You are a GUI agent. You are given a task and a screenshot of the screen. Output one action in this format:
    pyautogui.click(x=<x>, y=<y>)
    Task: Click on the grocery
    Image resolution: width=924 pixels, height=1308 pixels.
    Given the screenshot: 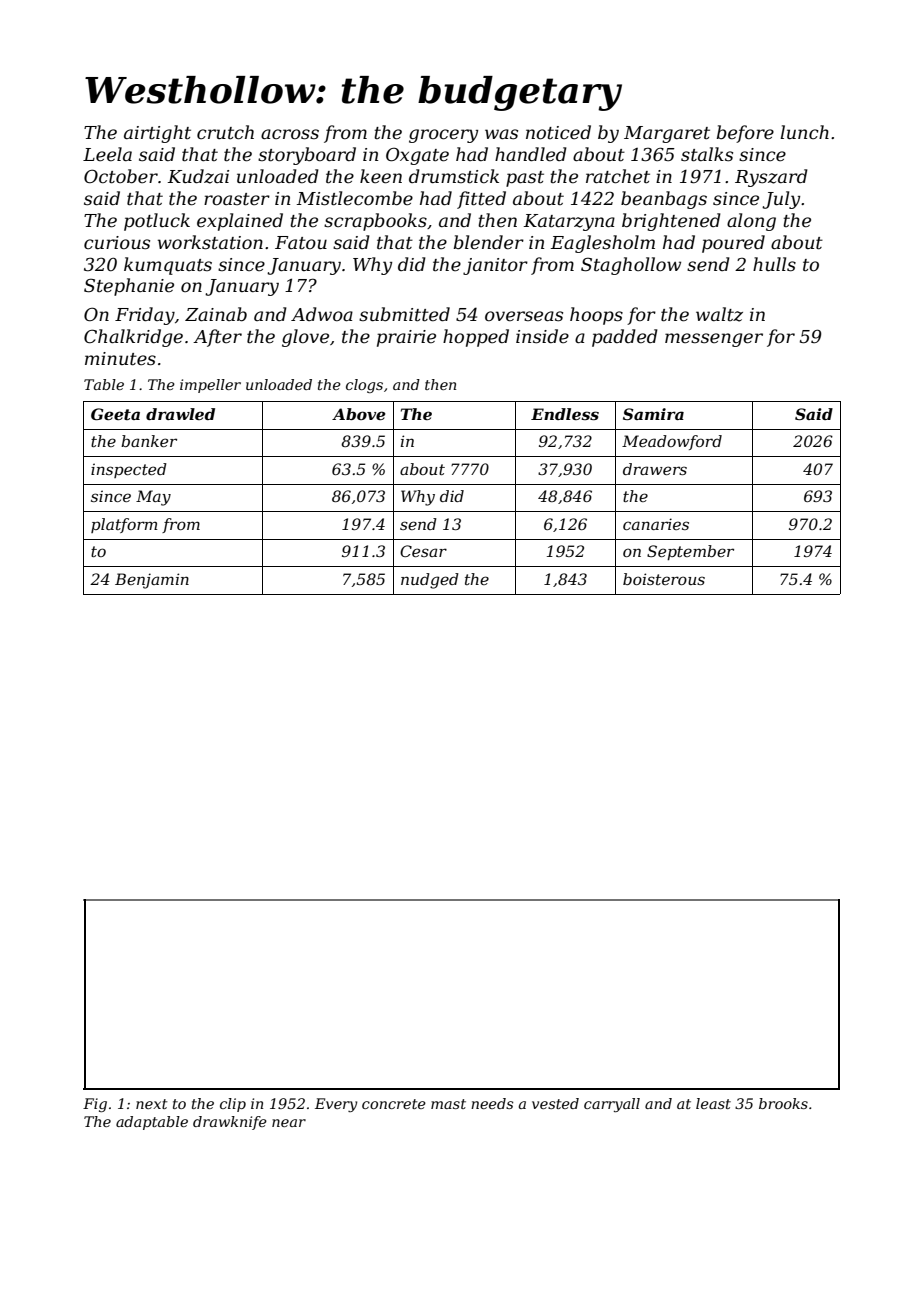 What is the action you would take?
    pyautogui.click(x=443, y=136)
